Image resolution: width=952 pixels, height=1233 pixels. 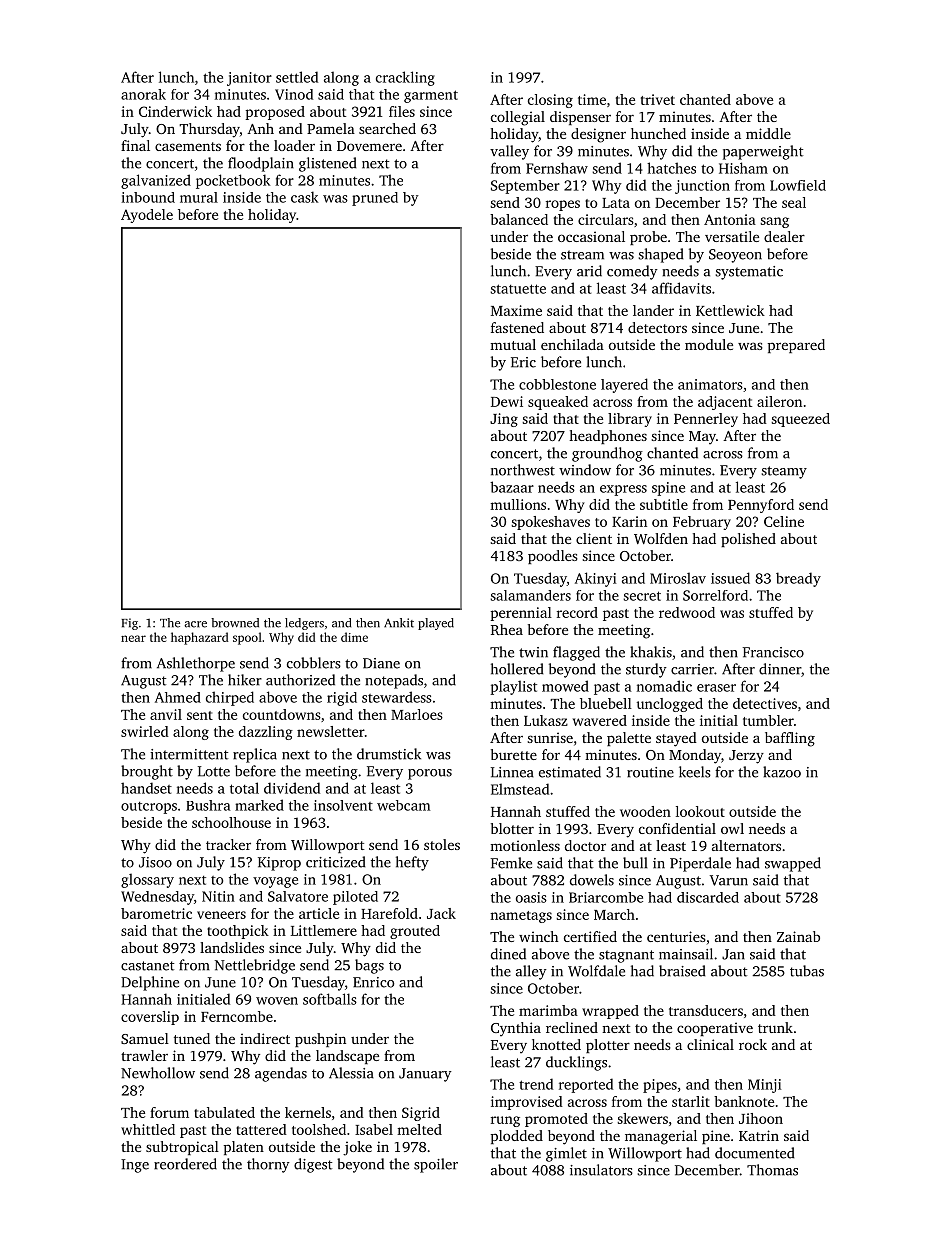 I want to click on anvil, so click(x=166, y=714).
